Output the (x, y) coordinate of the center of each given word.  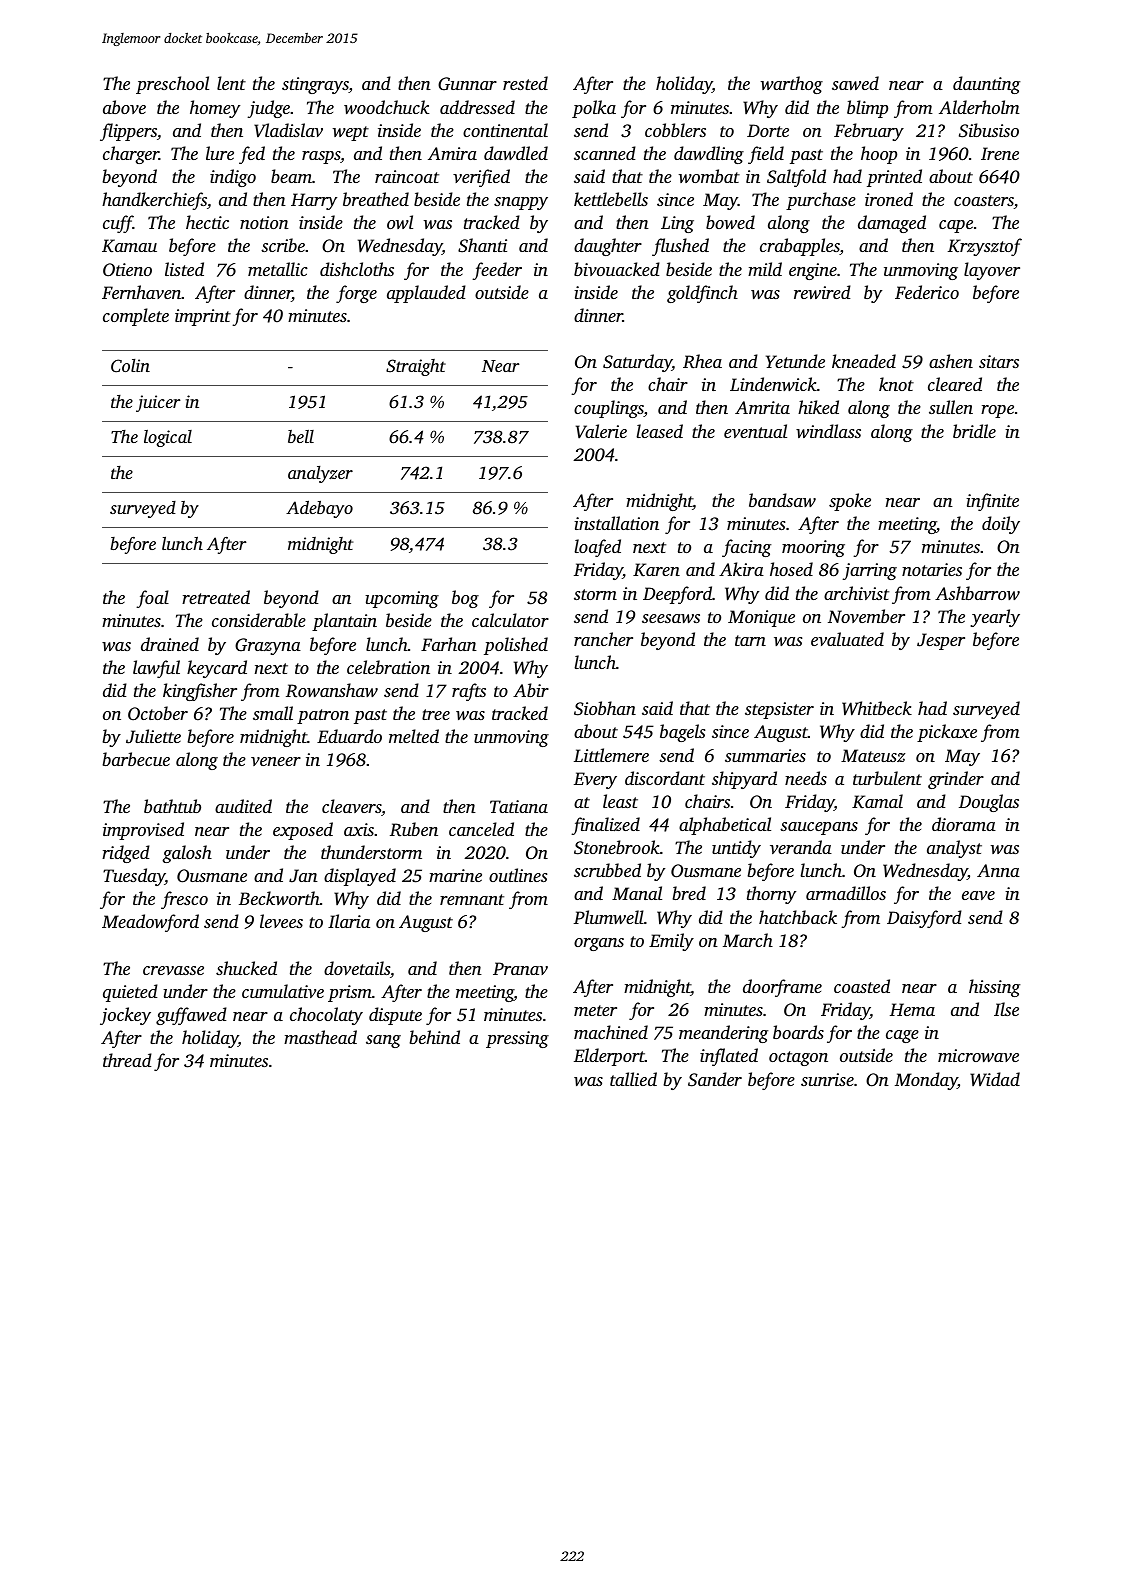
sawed (855, 83)
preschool (172, 85)
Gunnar (467, 84)
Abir (531, 690)
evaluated (847, 639)
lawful (156, 669)
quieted (130, 993)
